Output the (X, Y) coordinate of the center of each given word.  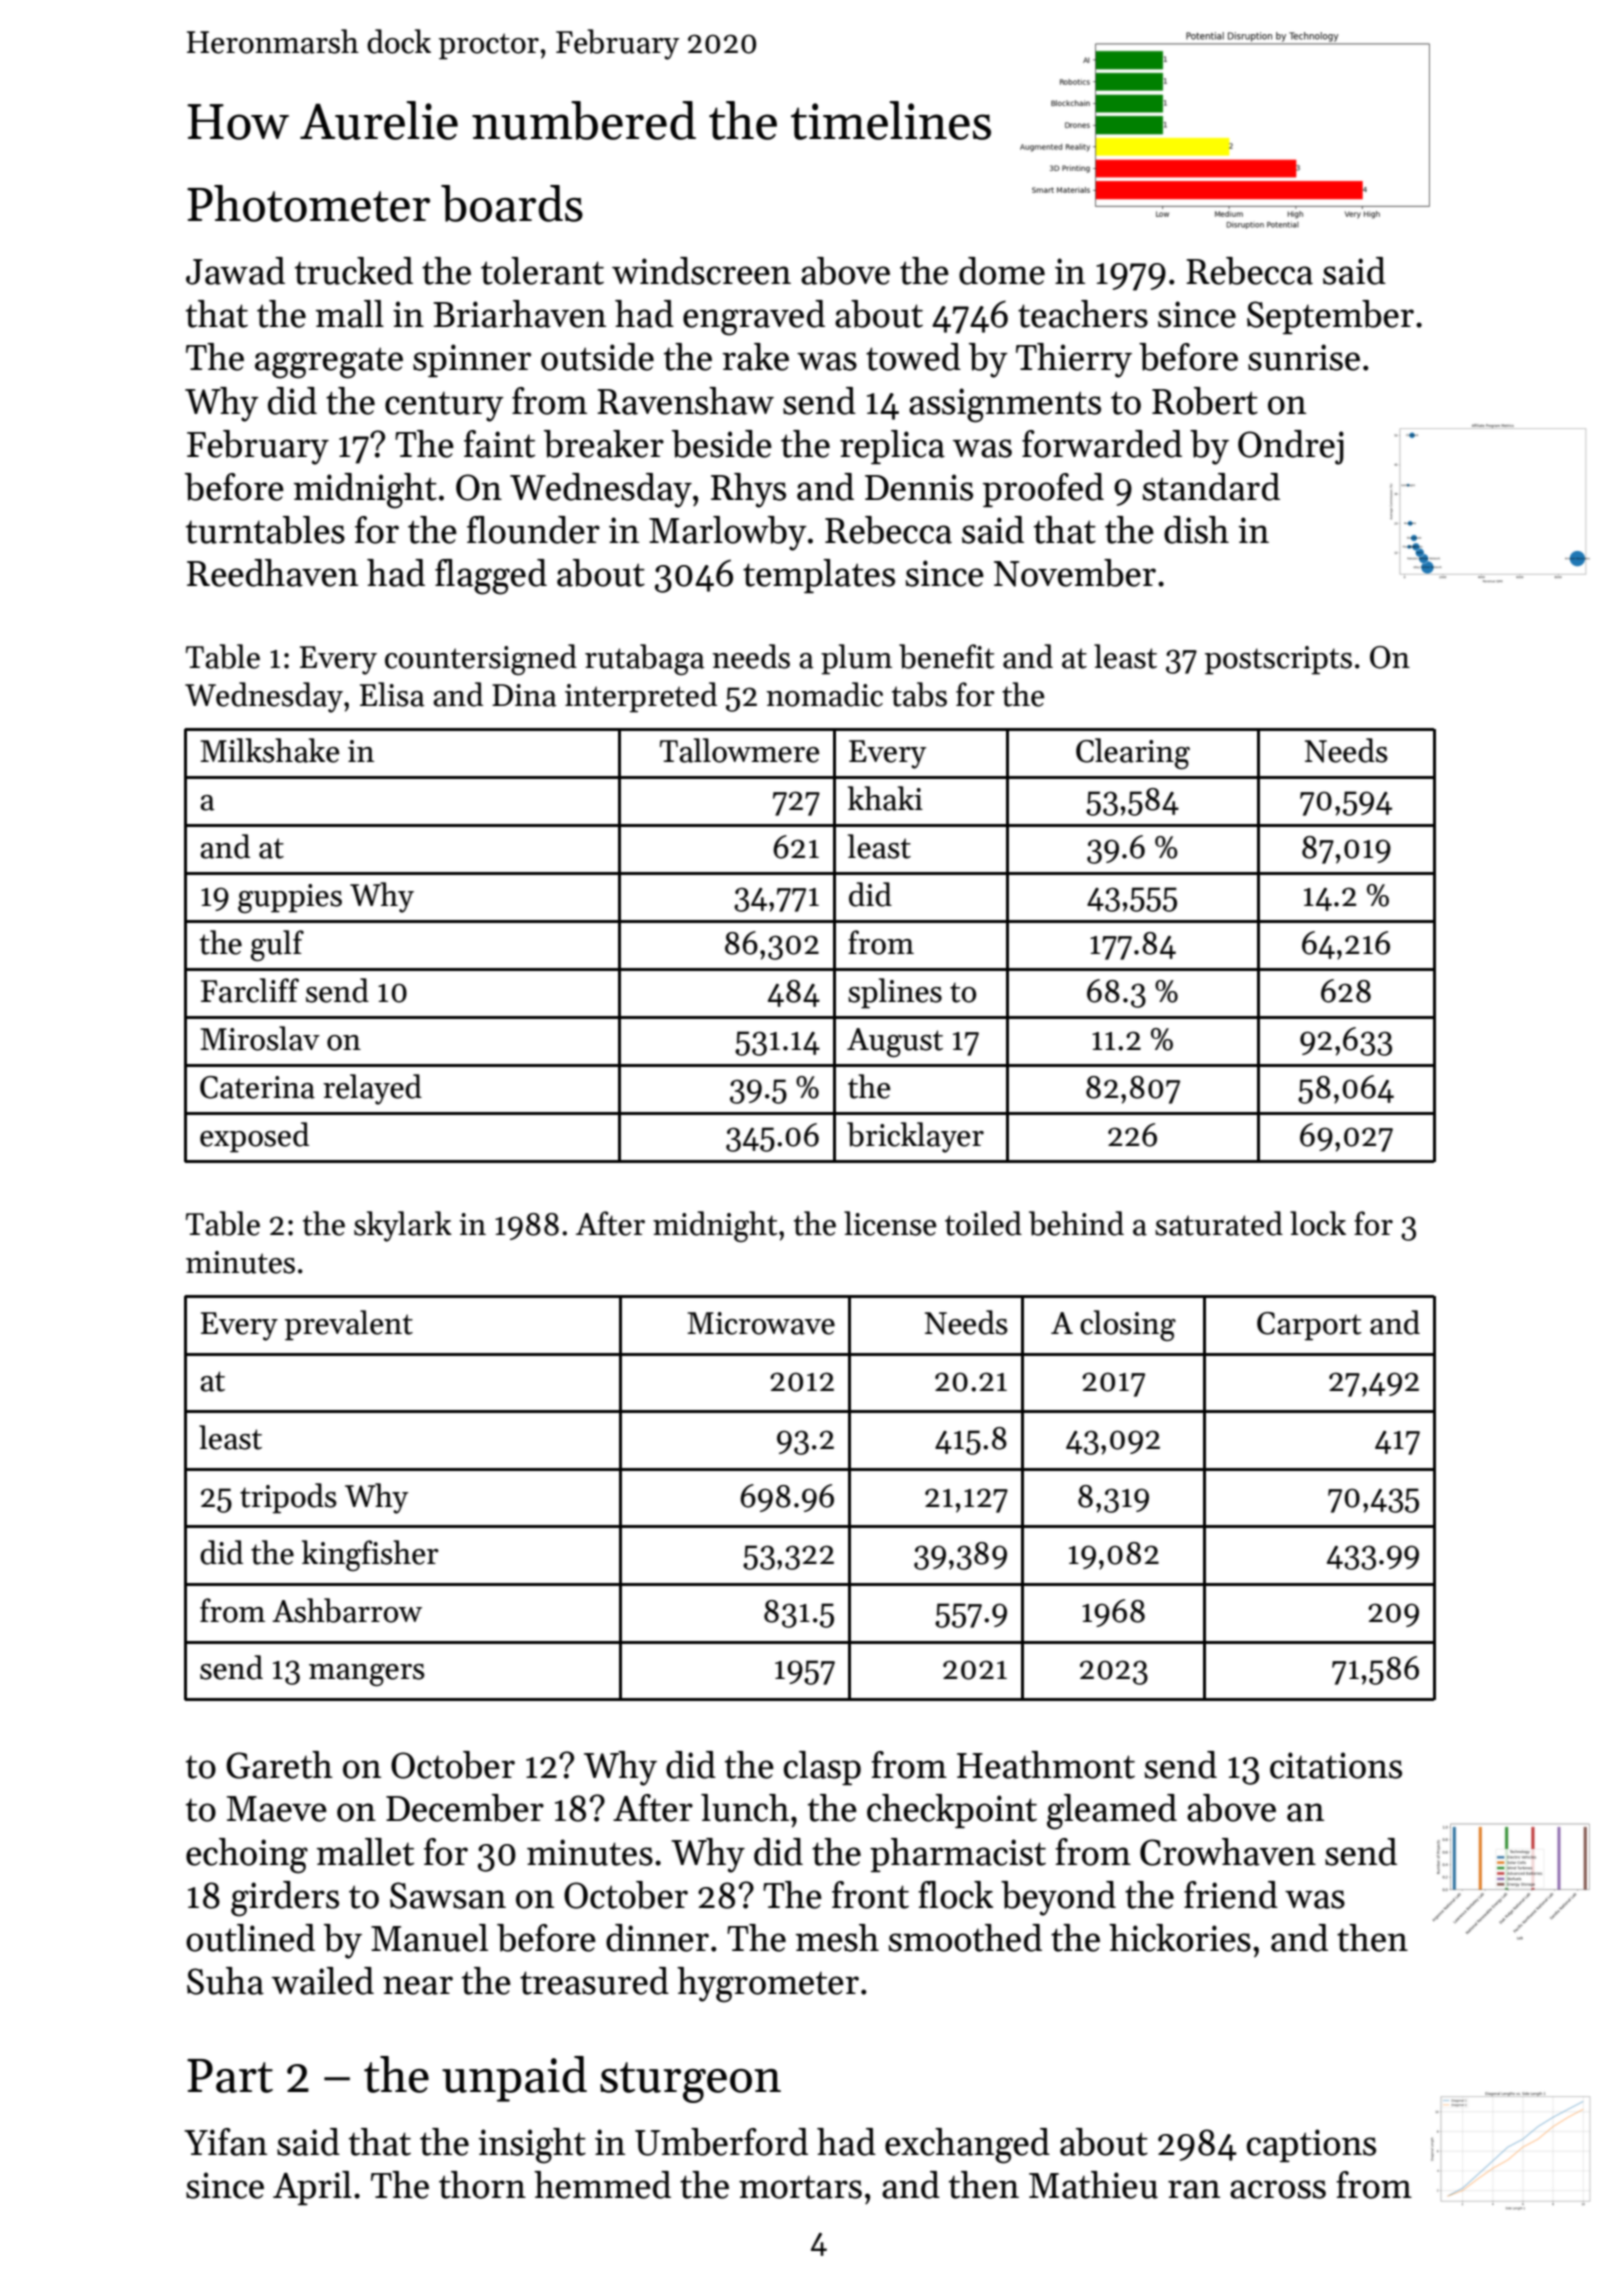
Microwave (761, 1323)
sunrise (1304, 357)
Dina (524, 695)
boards (512, 203)
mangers (367, 1675)
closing (1128, 1325)
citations (1336, 1765)
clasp (822, 1768)
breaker (604, 444)
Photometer (308, 203)
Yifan (225, 2142)
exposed (254, 1137)
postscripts (1278, 660)
